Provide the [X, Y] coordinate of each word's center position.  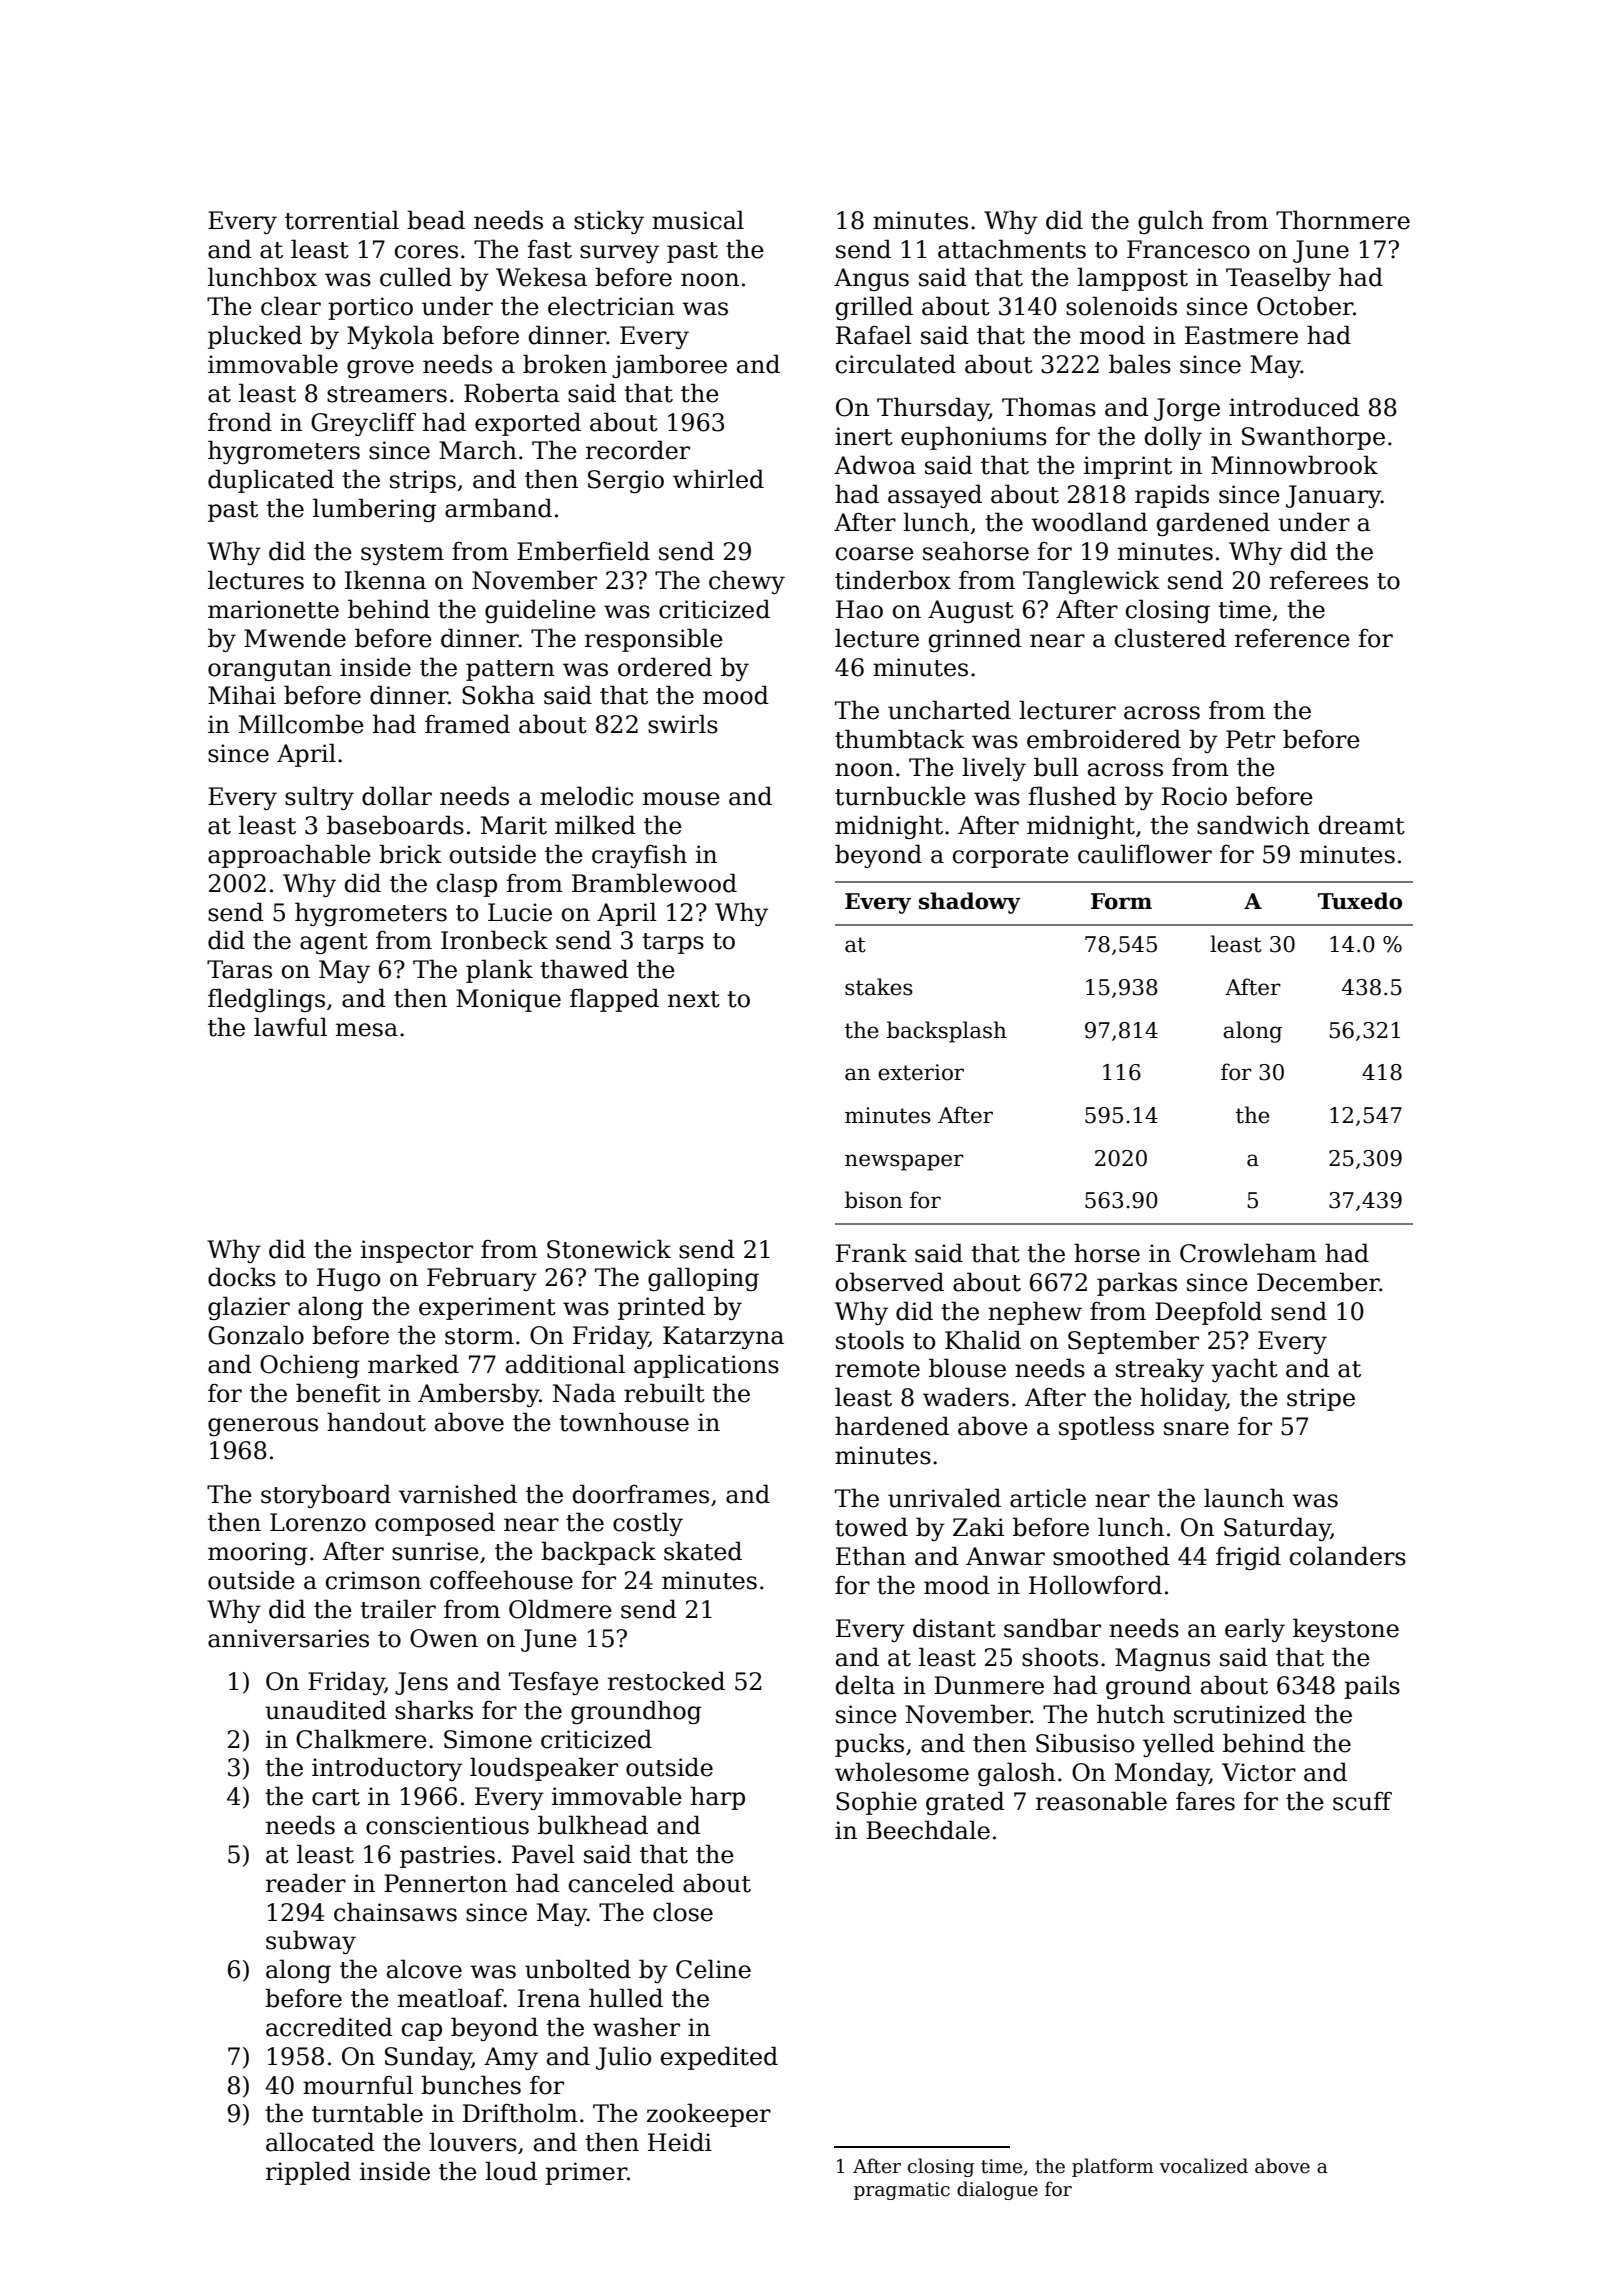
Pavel [543, 1854]
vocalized [1203, 2166]
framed [467, 724]
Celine [713, 1969]
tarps [673, 943]
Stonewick [609, 1249]
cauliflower [1145, 854]
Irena [549, 1998]
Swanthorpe [1313, 438]
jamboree [669, 366]
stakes [879, 987]
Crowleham [1248, 1253]
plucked [255, 337]
